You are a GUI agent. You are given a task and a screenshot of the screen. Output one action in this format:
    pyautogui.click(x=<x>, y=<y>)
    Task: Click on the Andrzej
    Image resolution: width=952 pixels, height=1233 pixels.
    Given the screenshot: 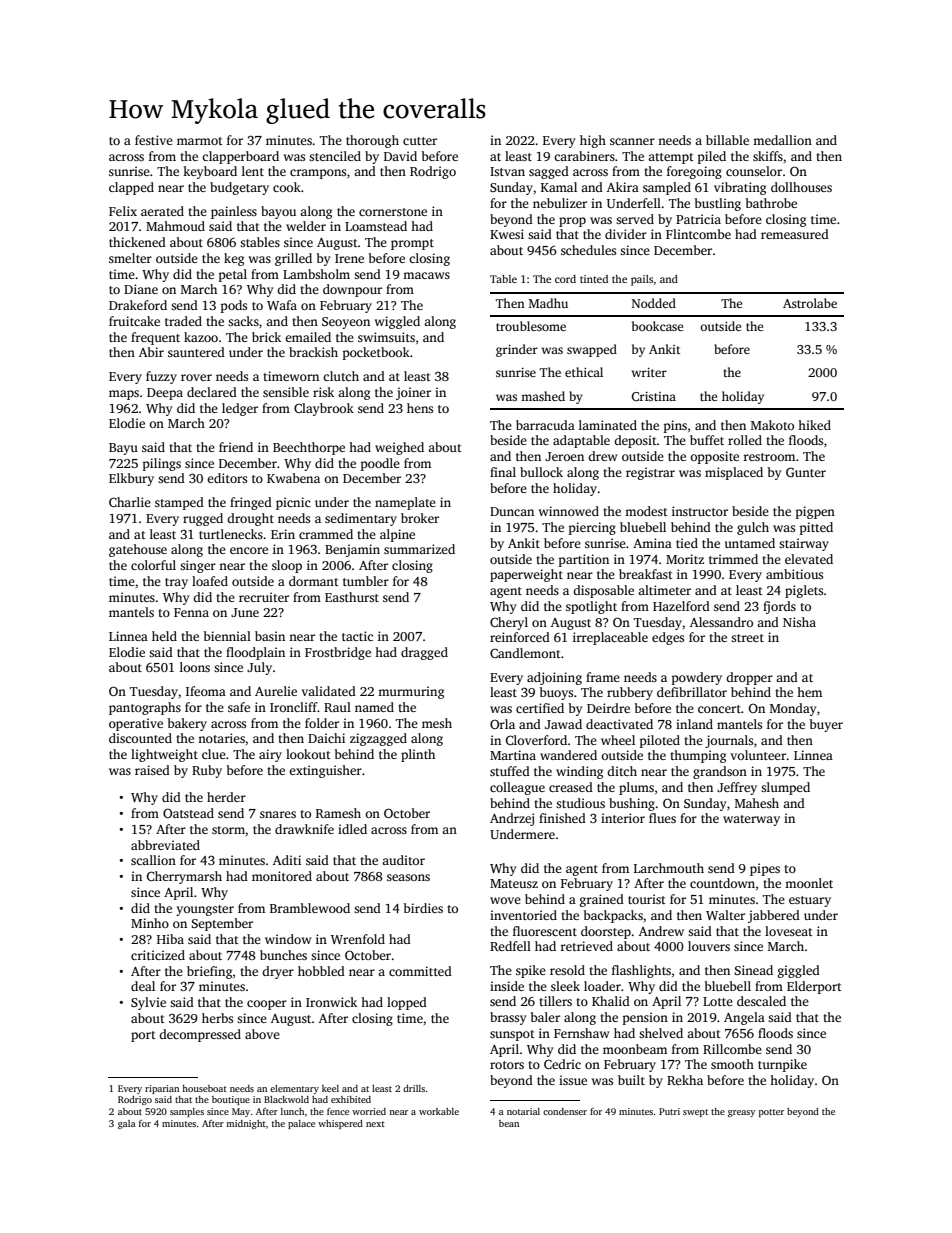 What is the action you would take?
    pyautogui.click(x=512, y=819)
